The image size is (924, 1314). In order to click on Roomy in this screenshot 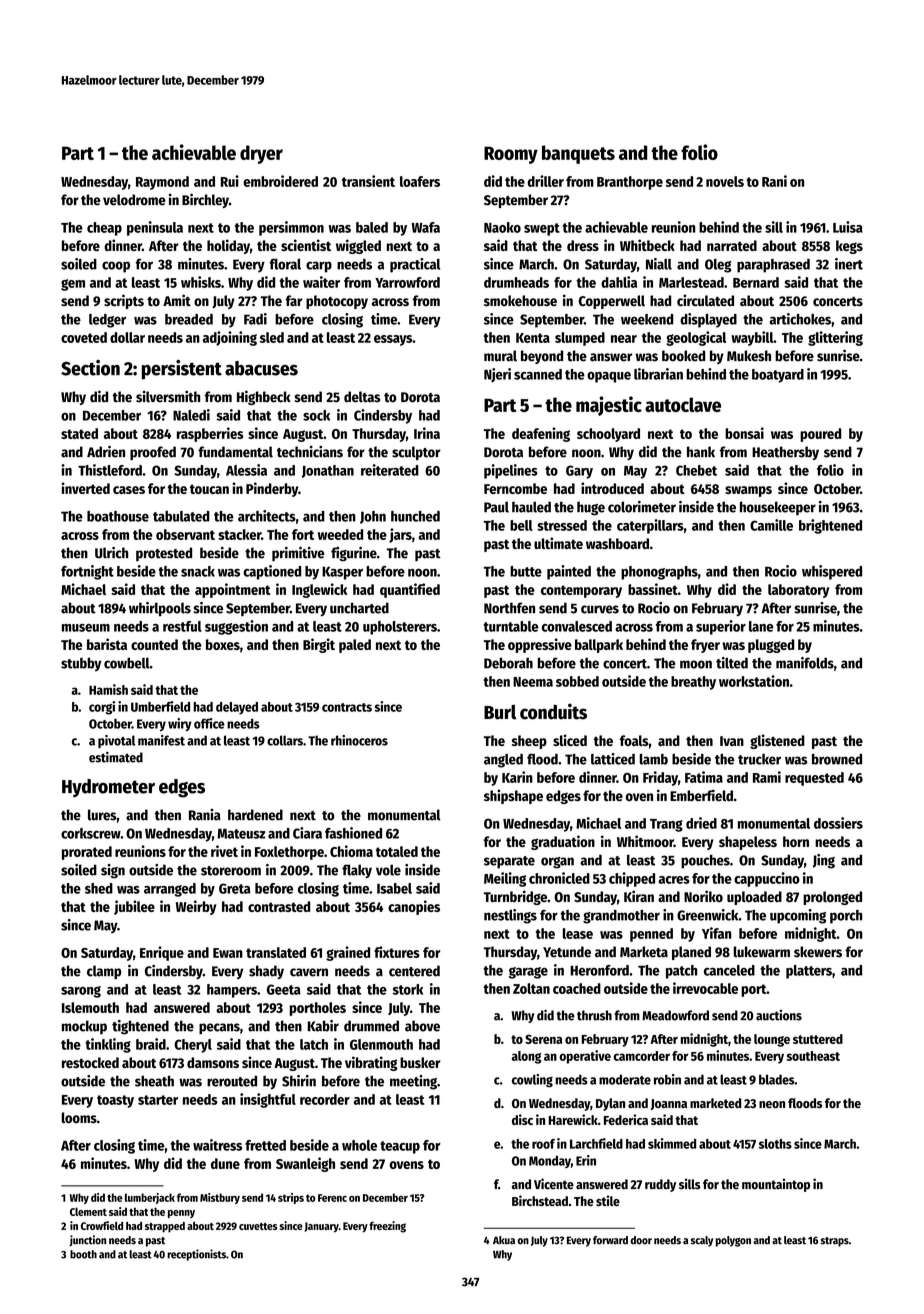, I will do `click(511, 155)`.
